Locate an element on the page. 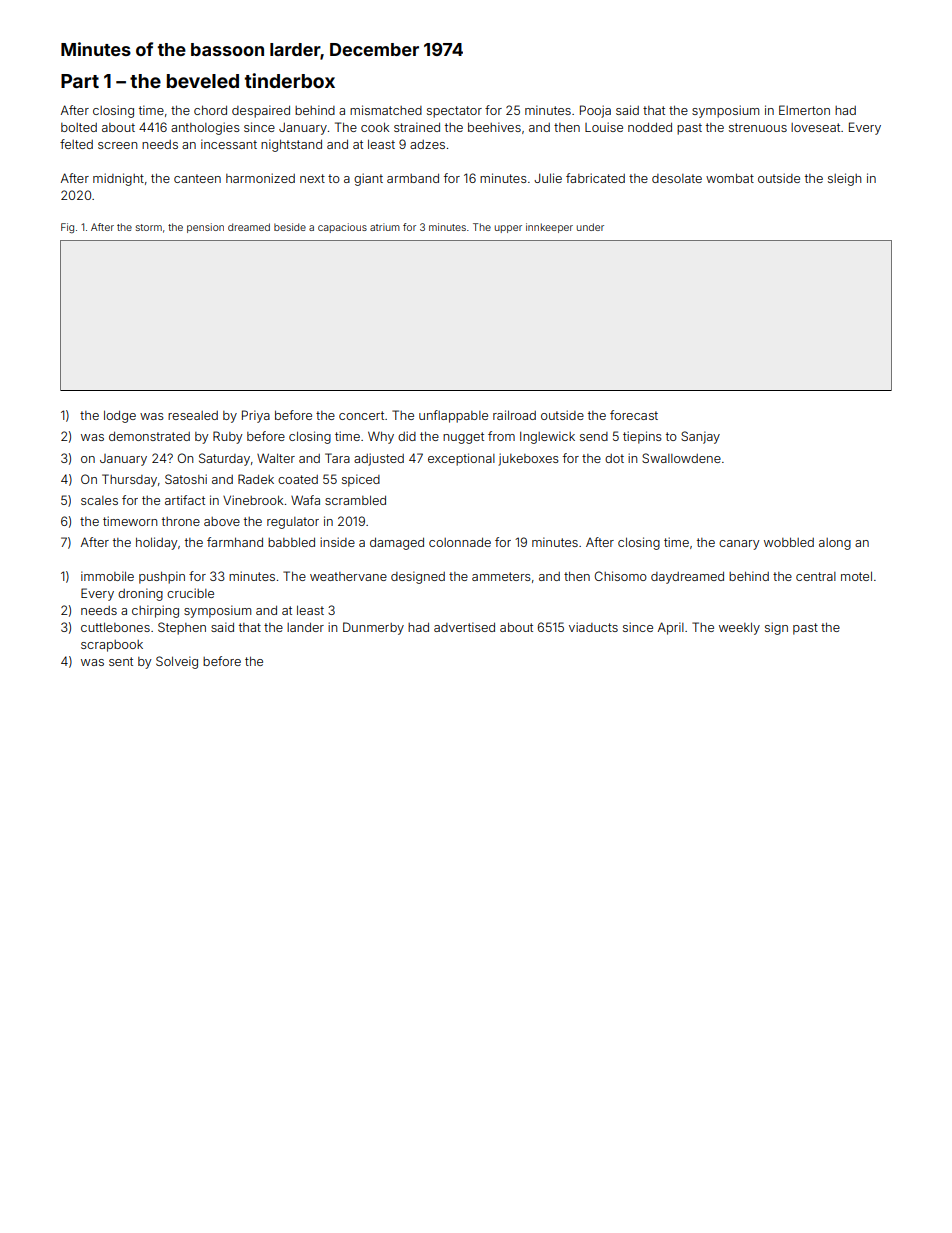  strenuous is located at coordinates (758, 127).
